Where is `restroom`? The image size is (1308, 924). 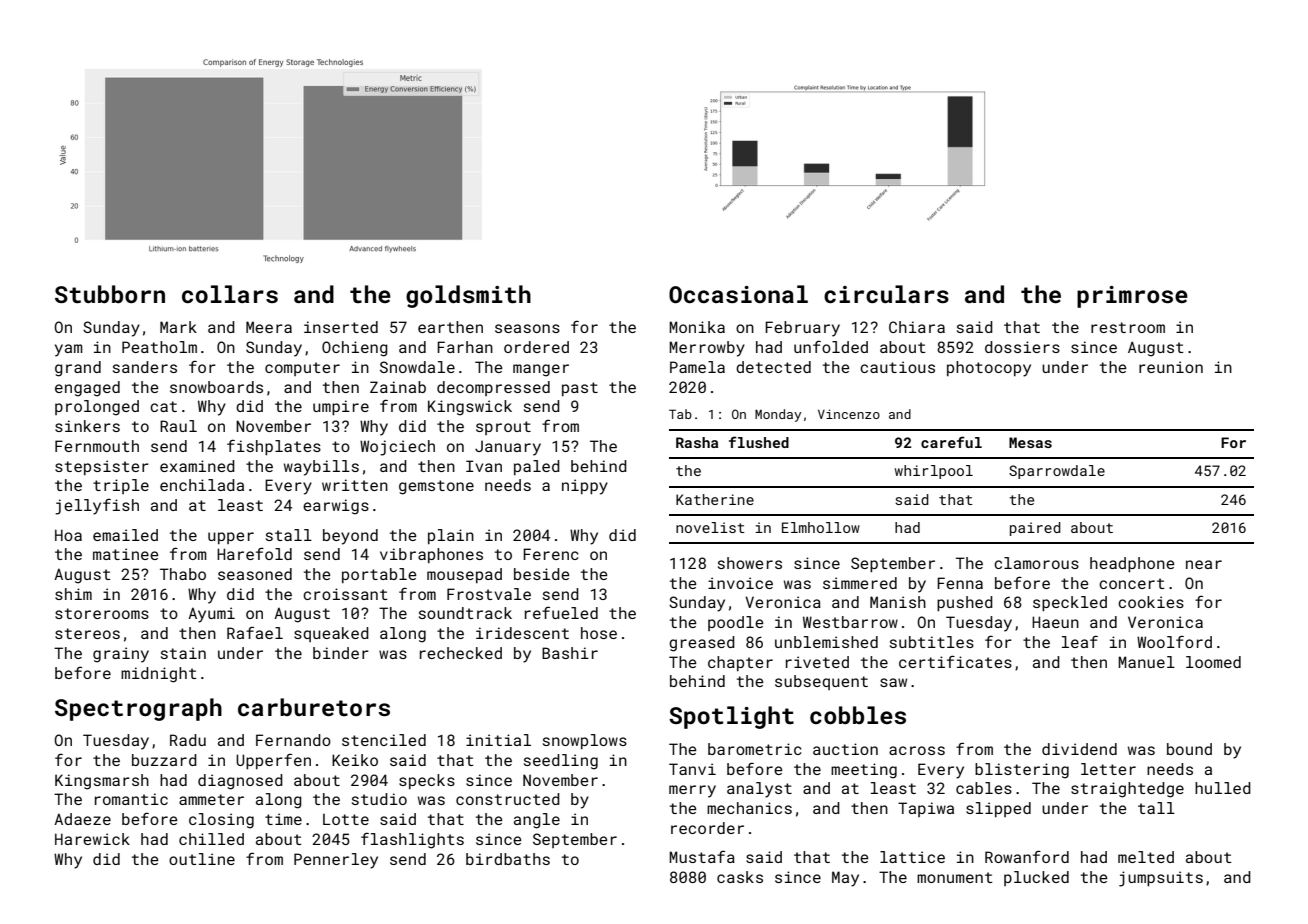
restroom is located at coordinates (1128, 327).
